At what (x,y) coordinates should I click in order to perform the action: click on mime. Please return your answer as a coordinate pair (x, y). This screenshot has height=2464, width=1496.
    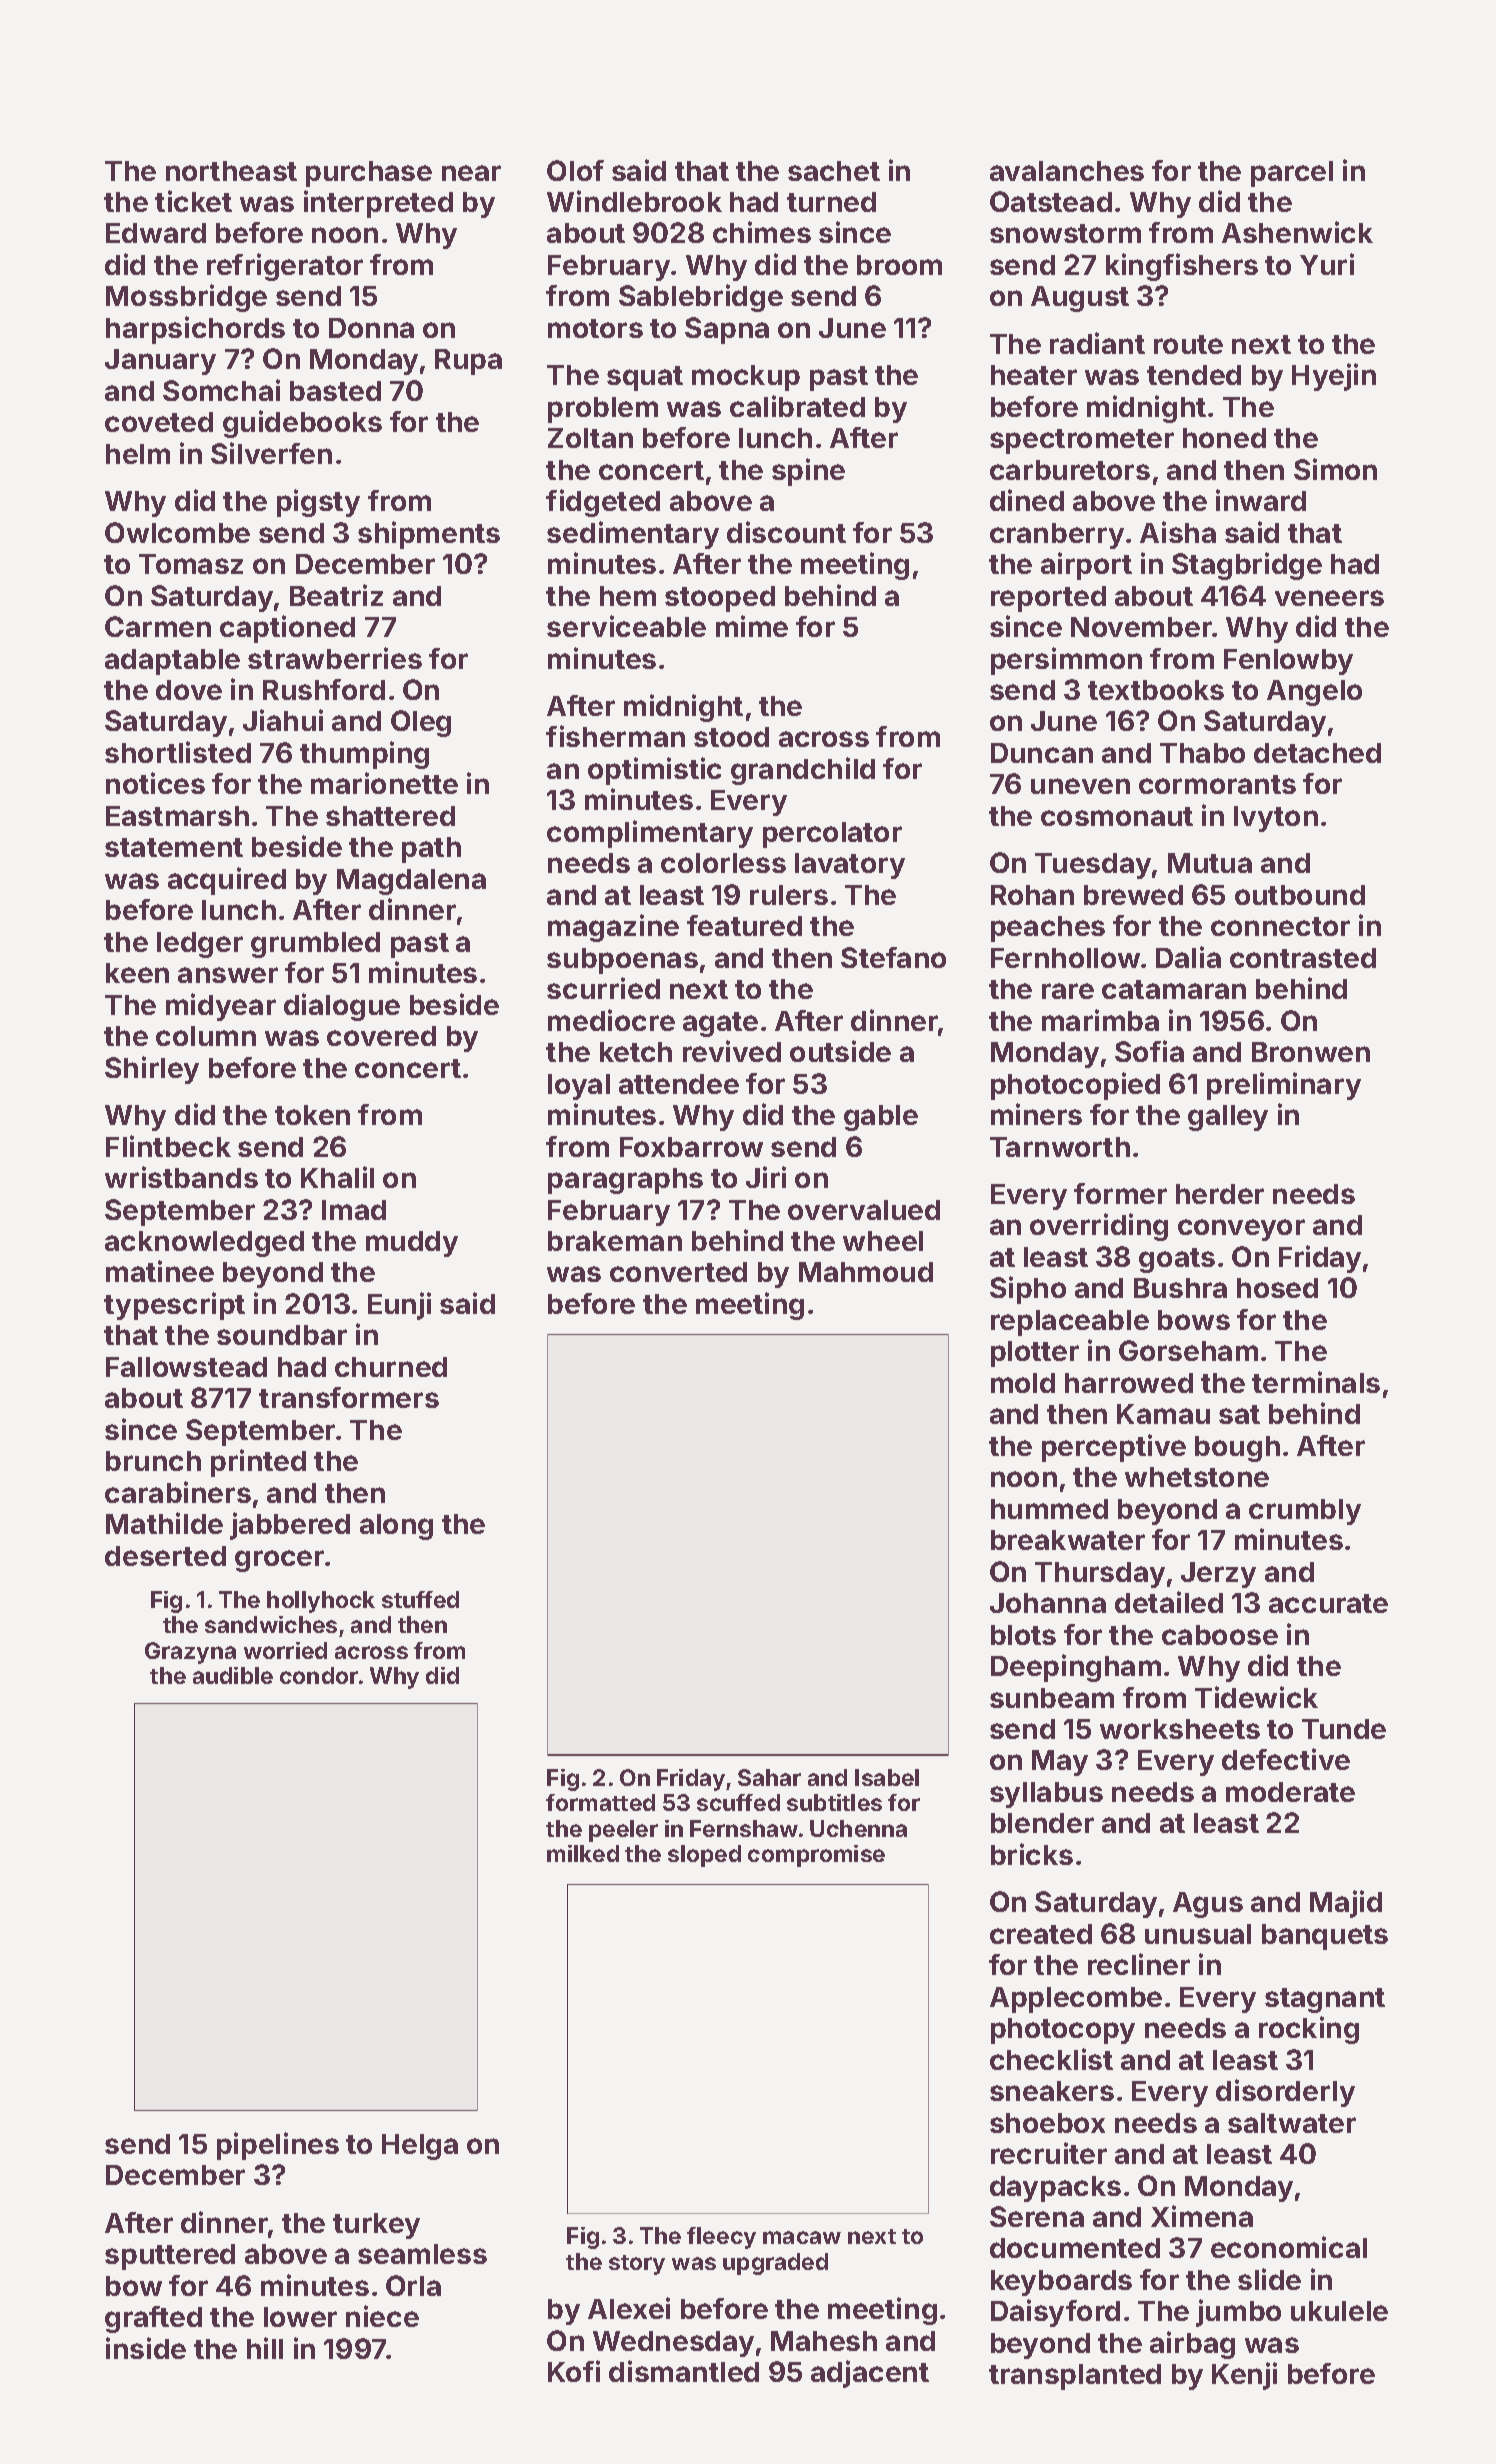
    Looking at the image, I should click on (752, 626).
